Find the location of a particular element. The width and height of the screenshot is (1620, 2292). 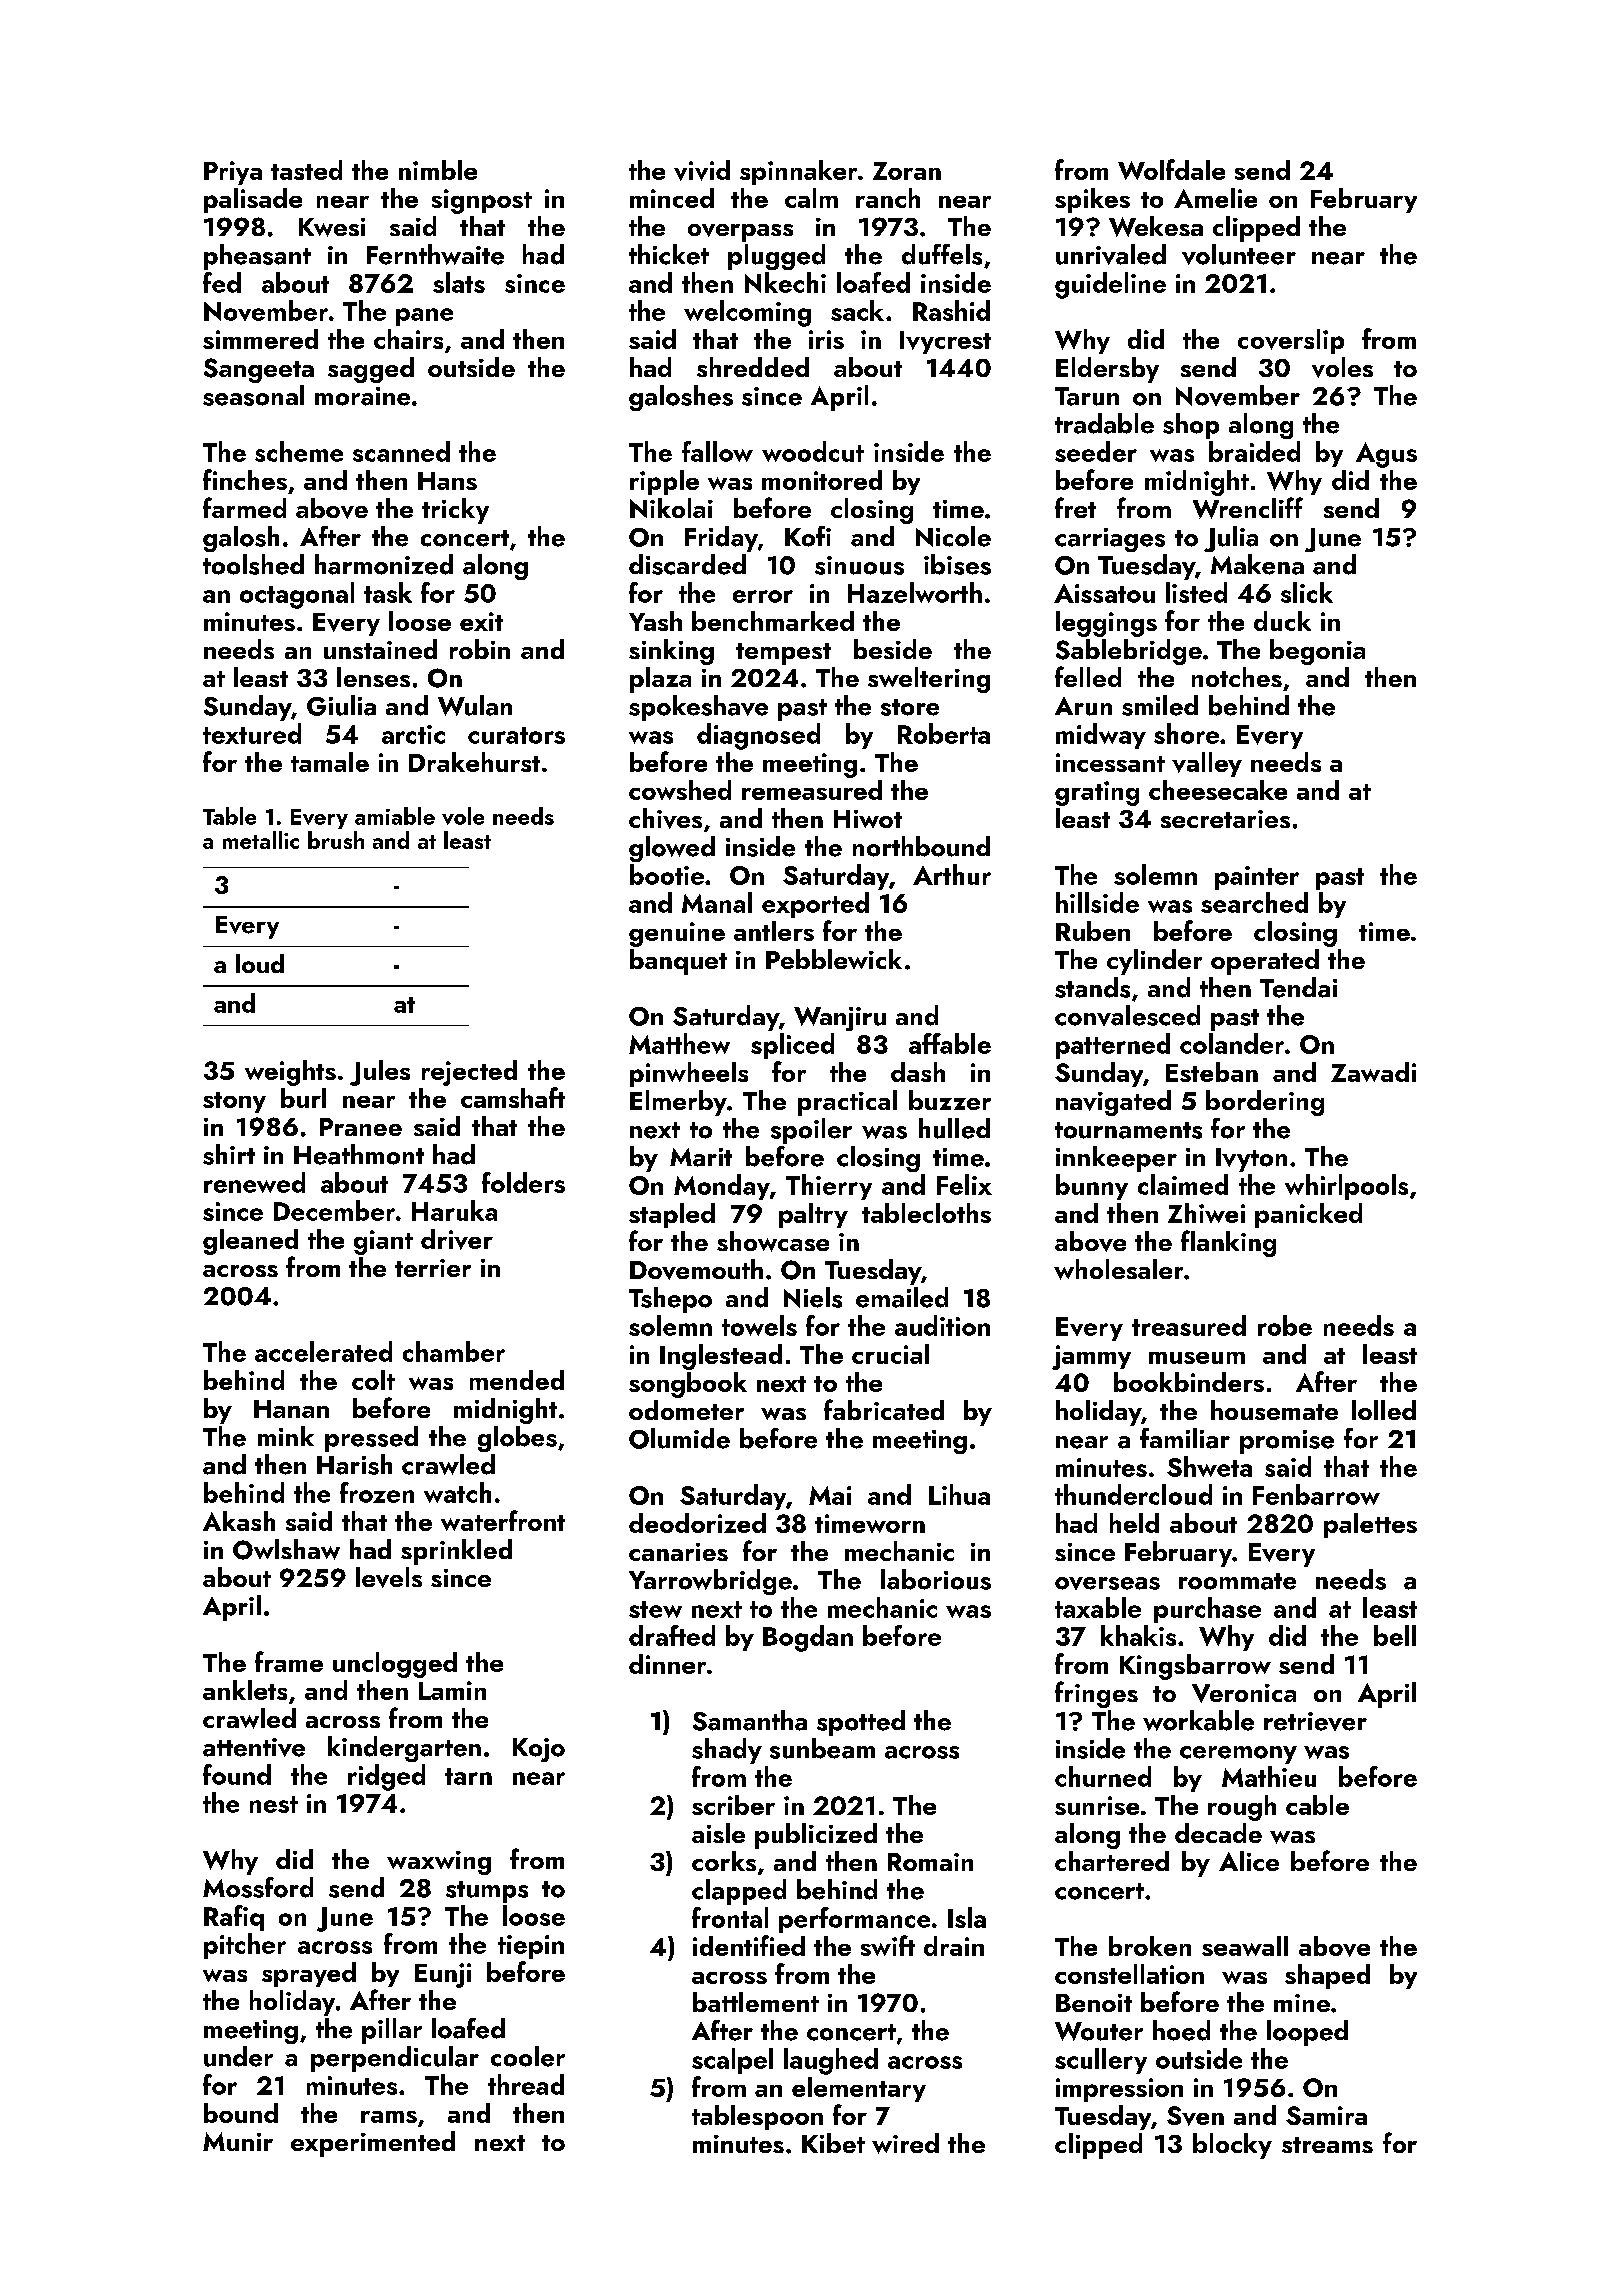

streams is located at coordinates (1327, 2145).
